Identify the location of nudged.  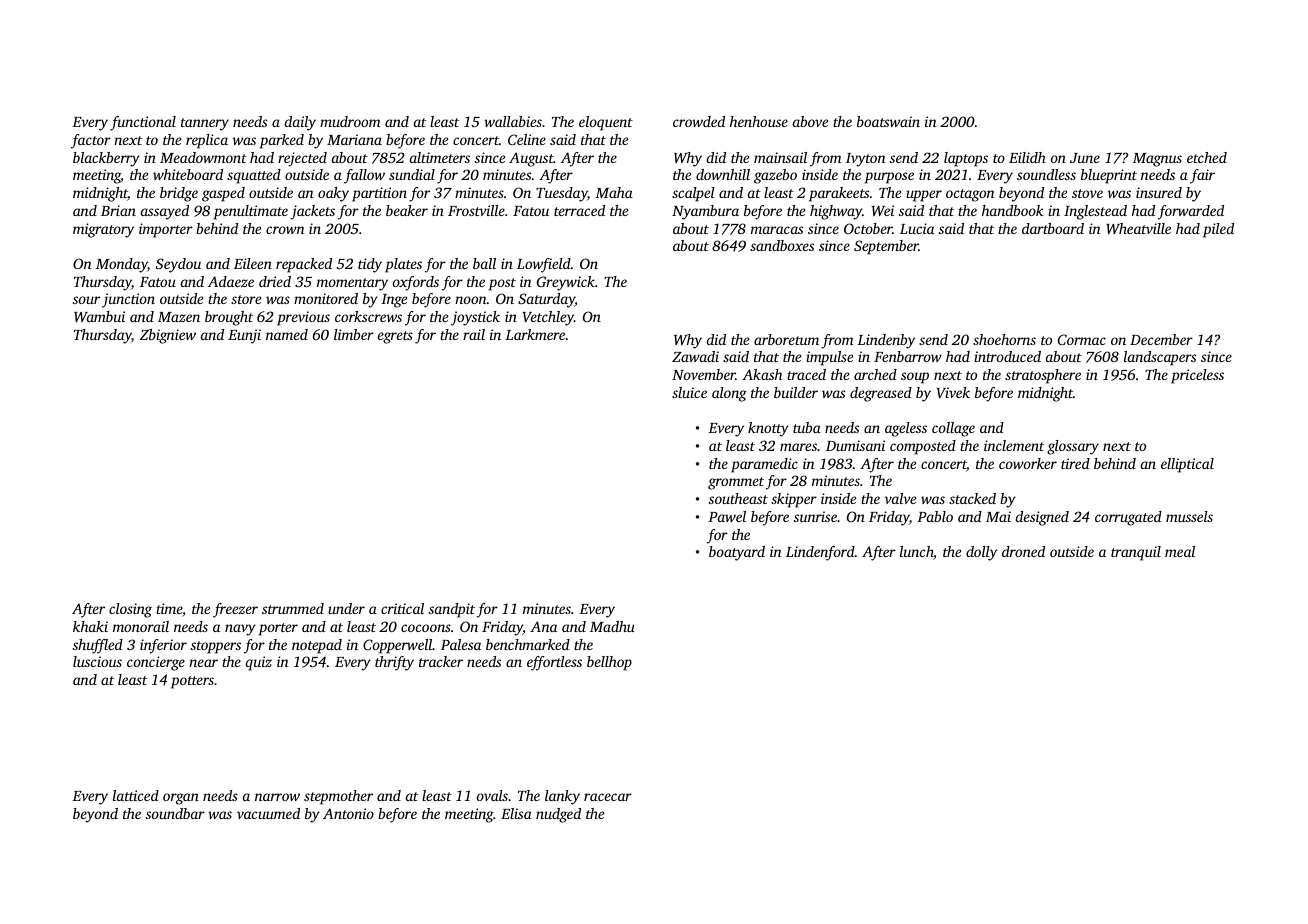
(558, 815).
